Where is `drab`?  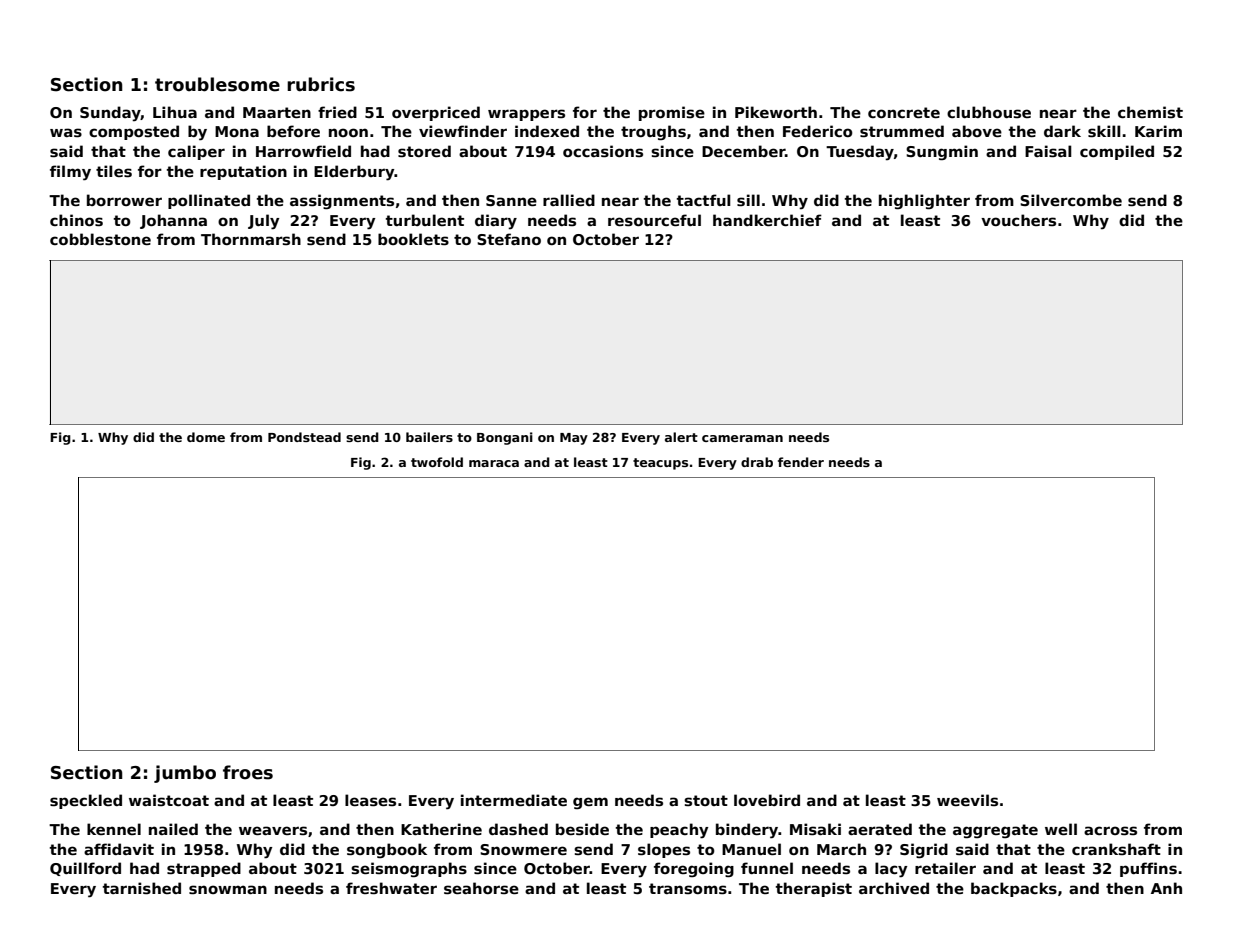 drab is located at coordinates (757, 462).
